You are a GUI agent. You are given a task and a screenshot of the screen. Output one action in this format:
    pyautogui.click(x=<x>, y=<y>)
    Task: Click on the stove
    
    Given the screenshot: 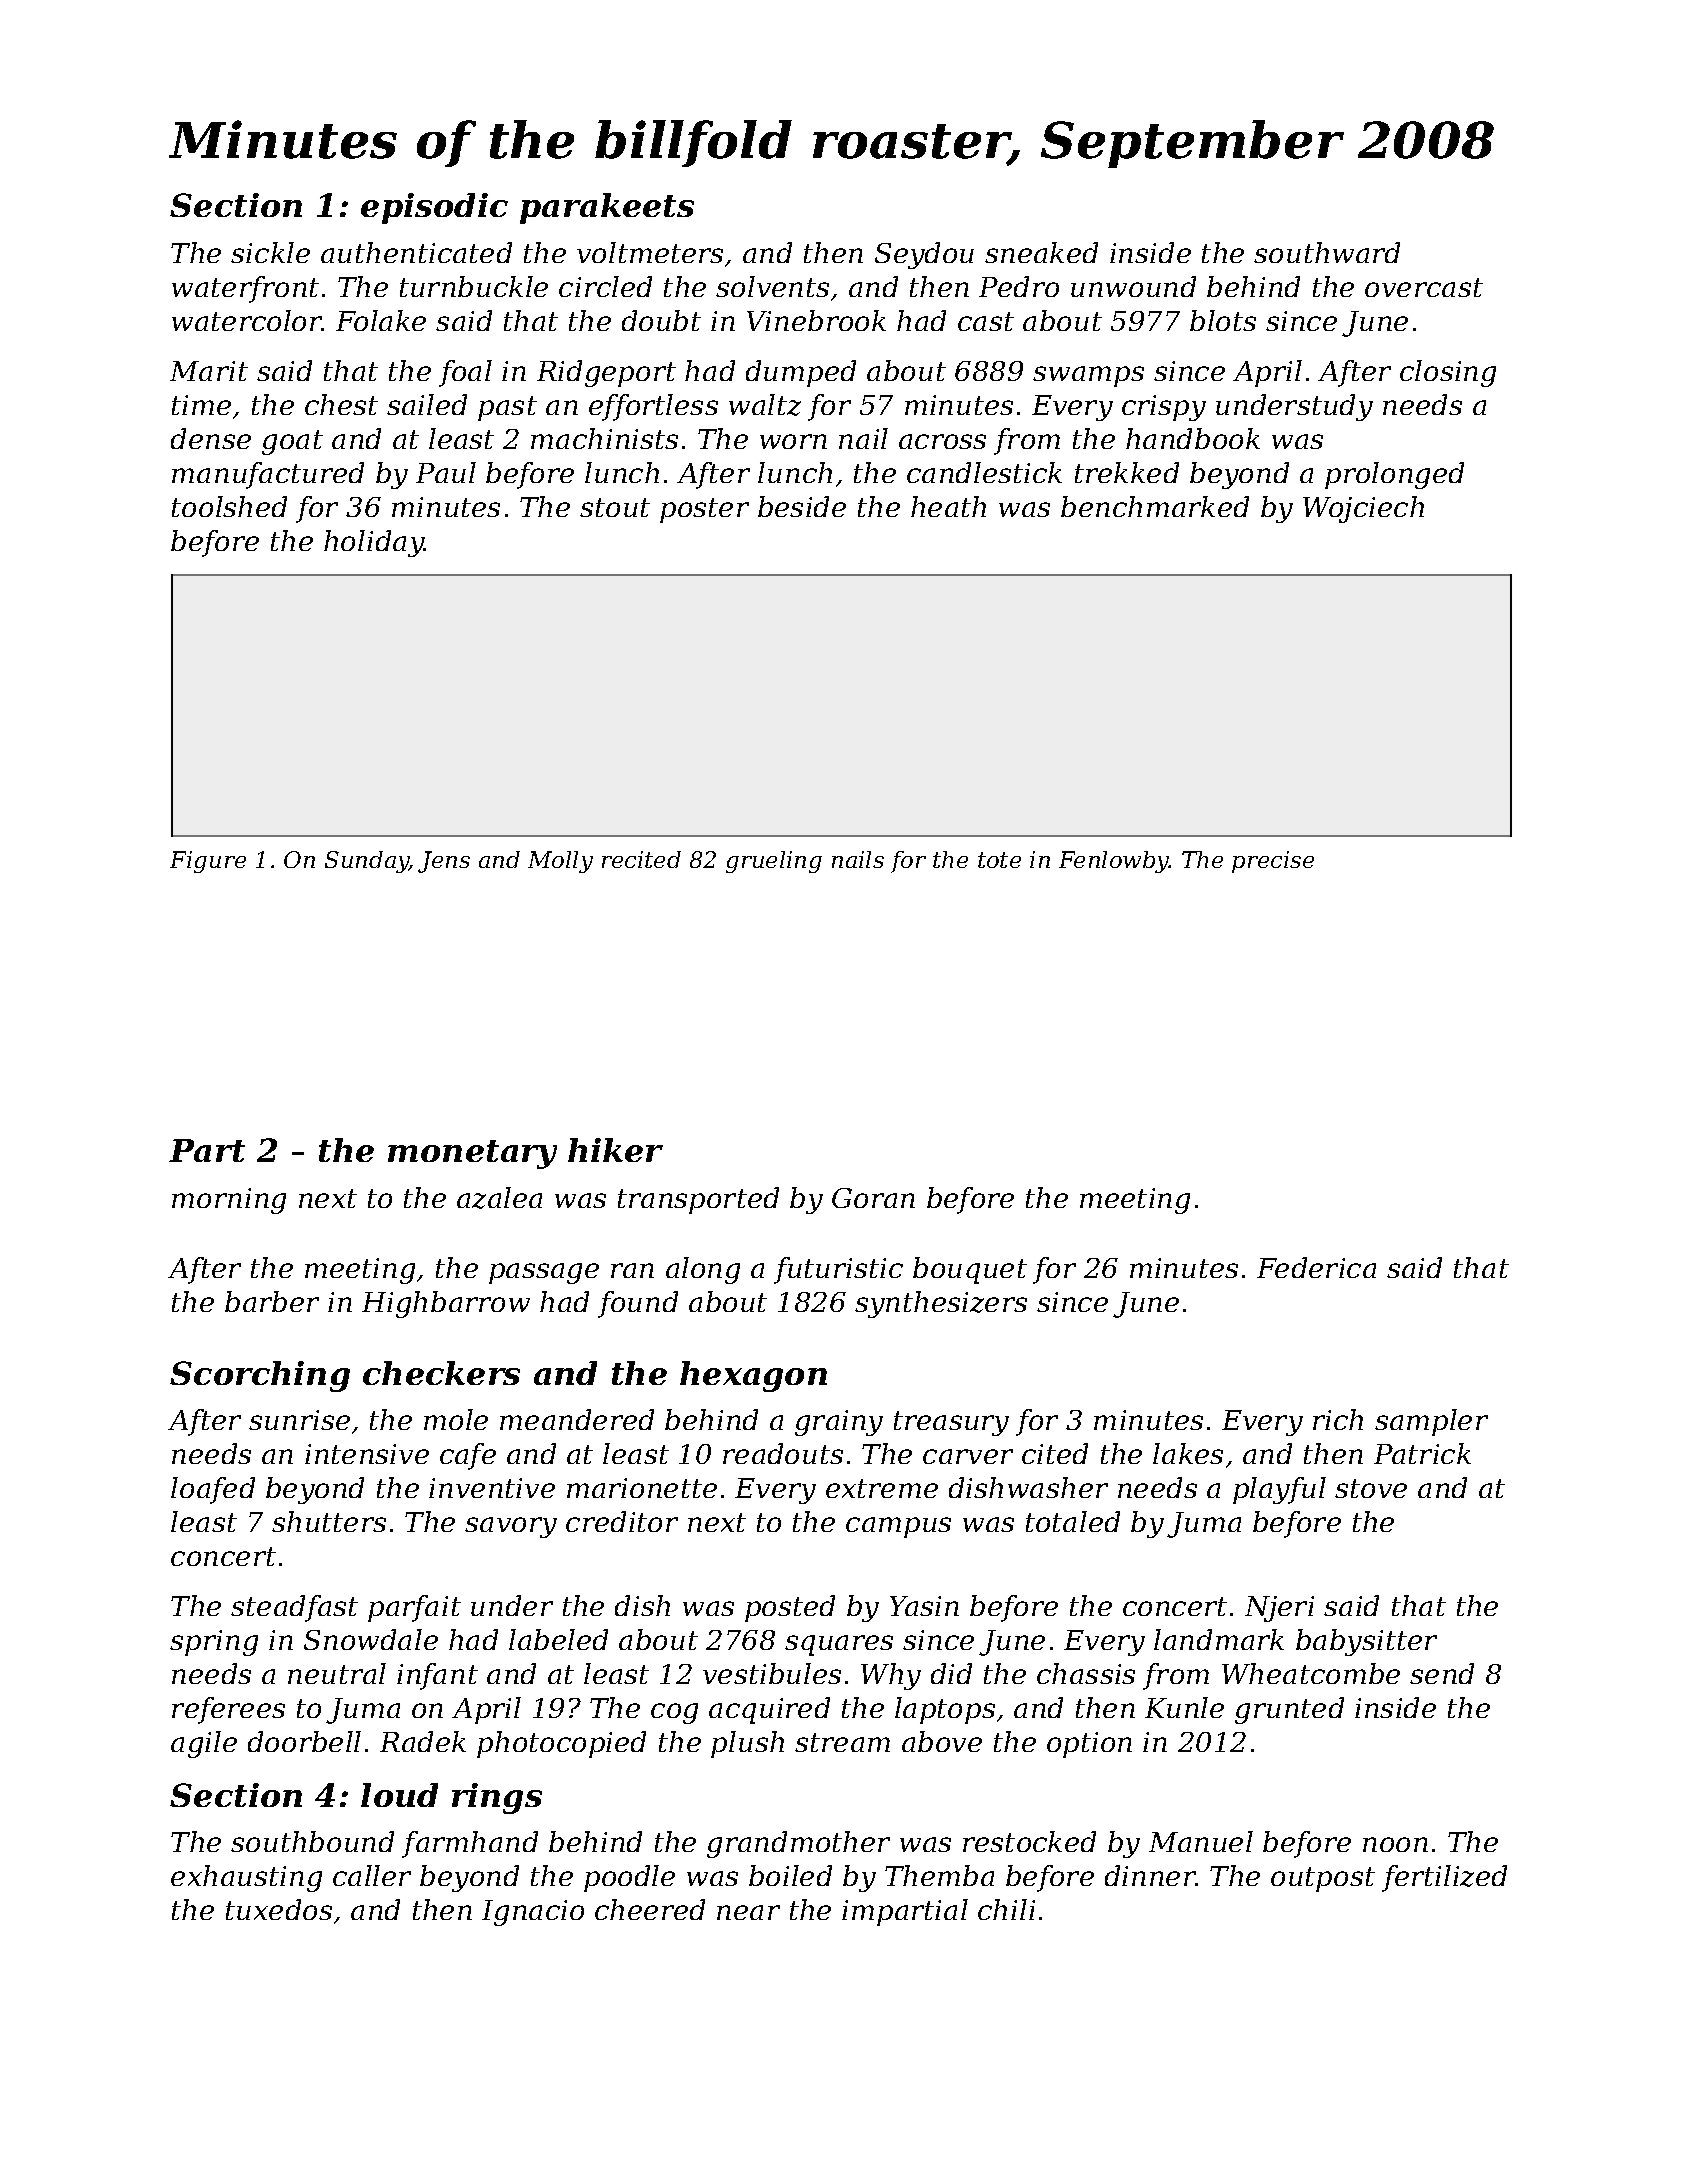 What is the action you would take?
    pyautogui.click(x=1371, y=1488)
